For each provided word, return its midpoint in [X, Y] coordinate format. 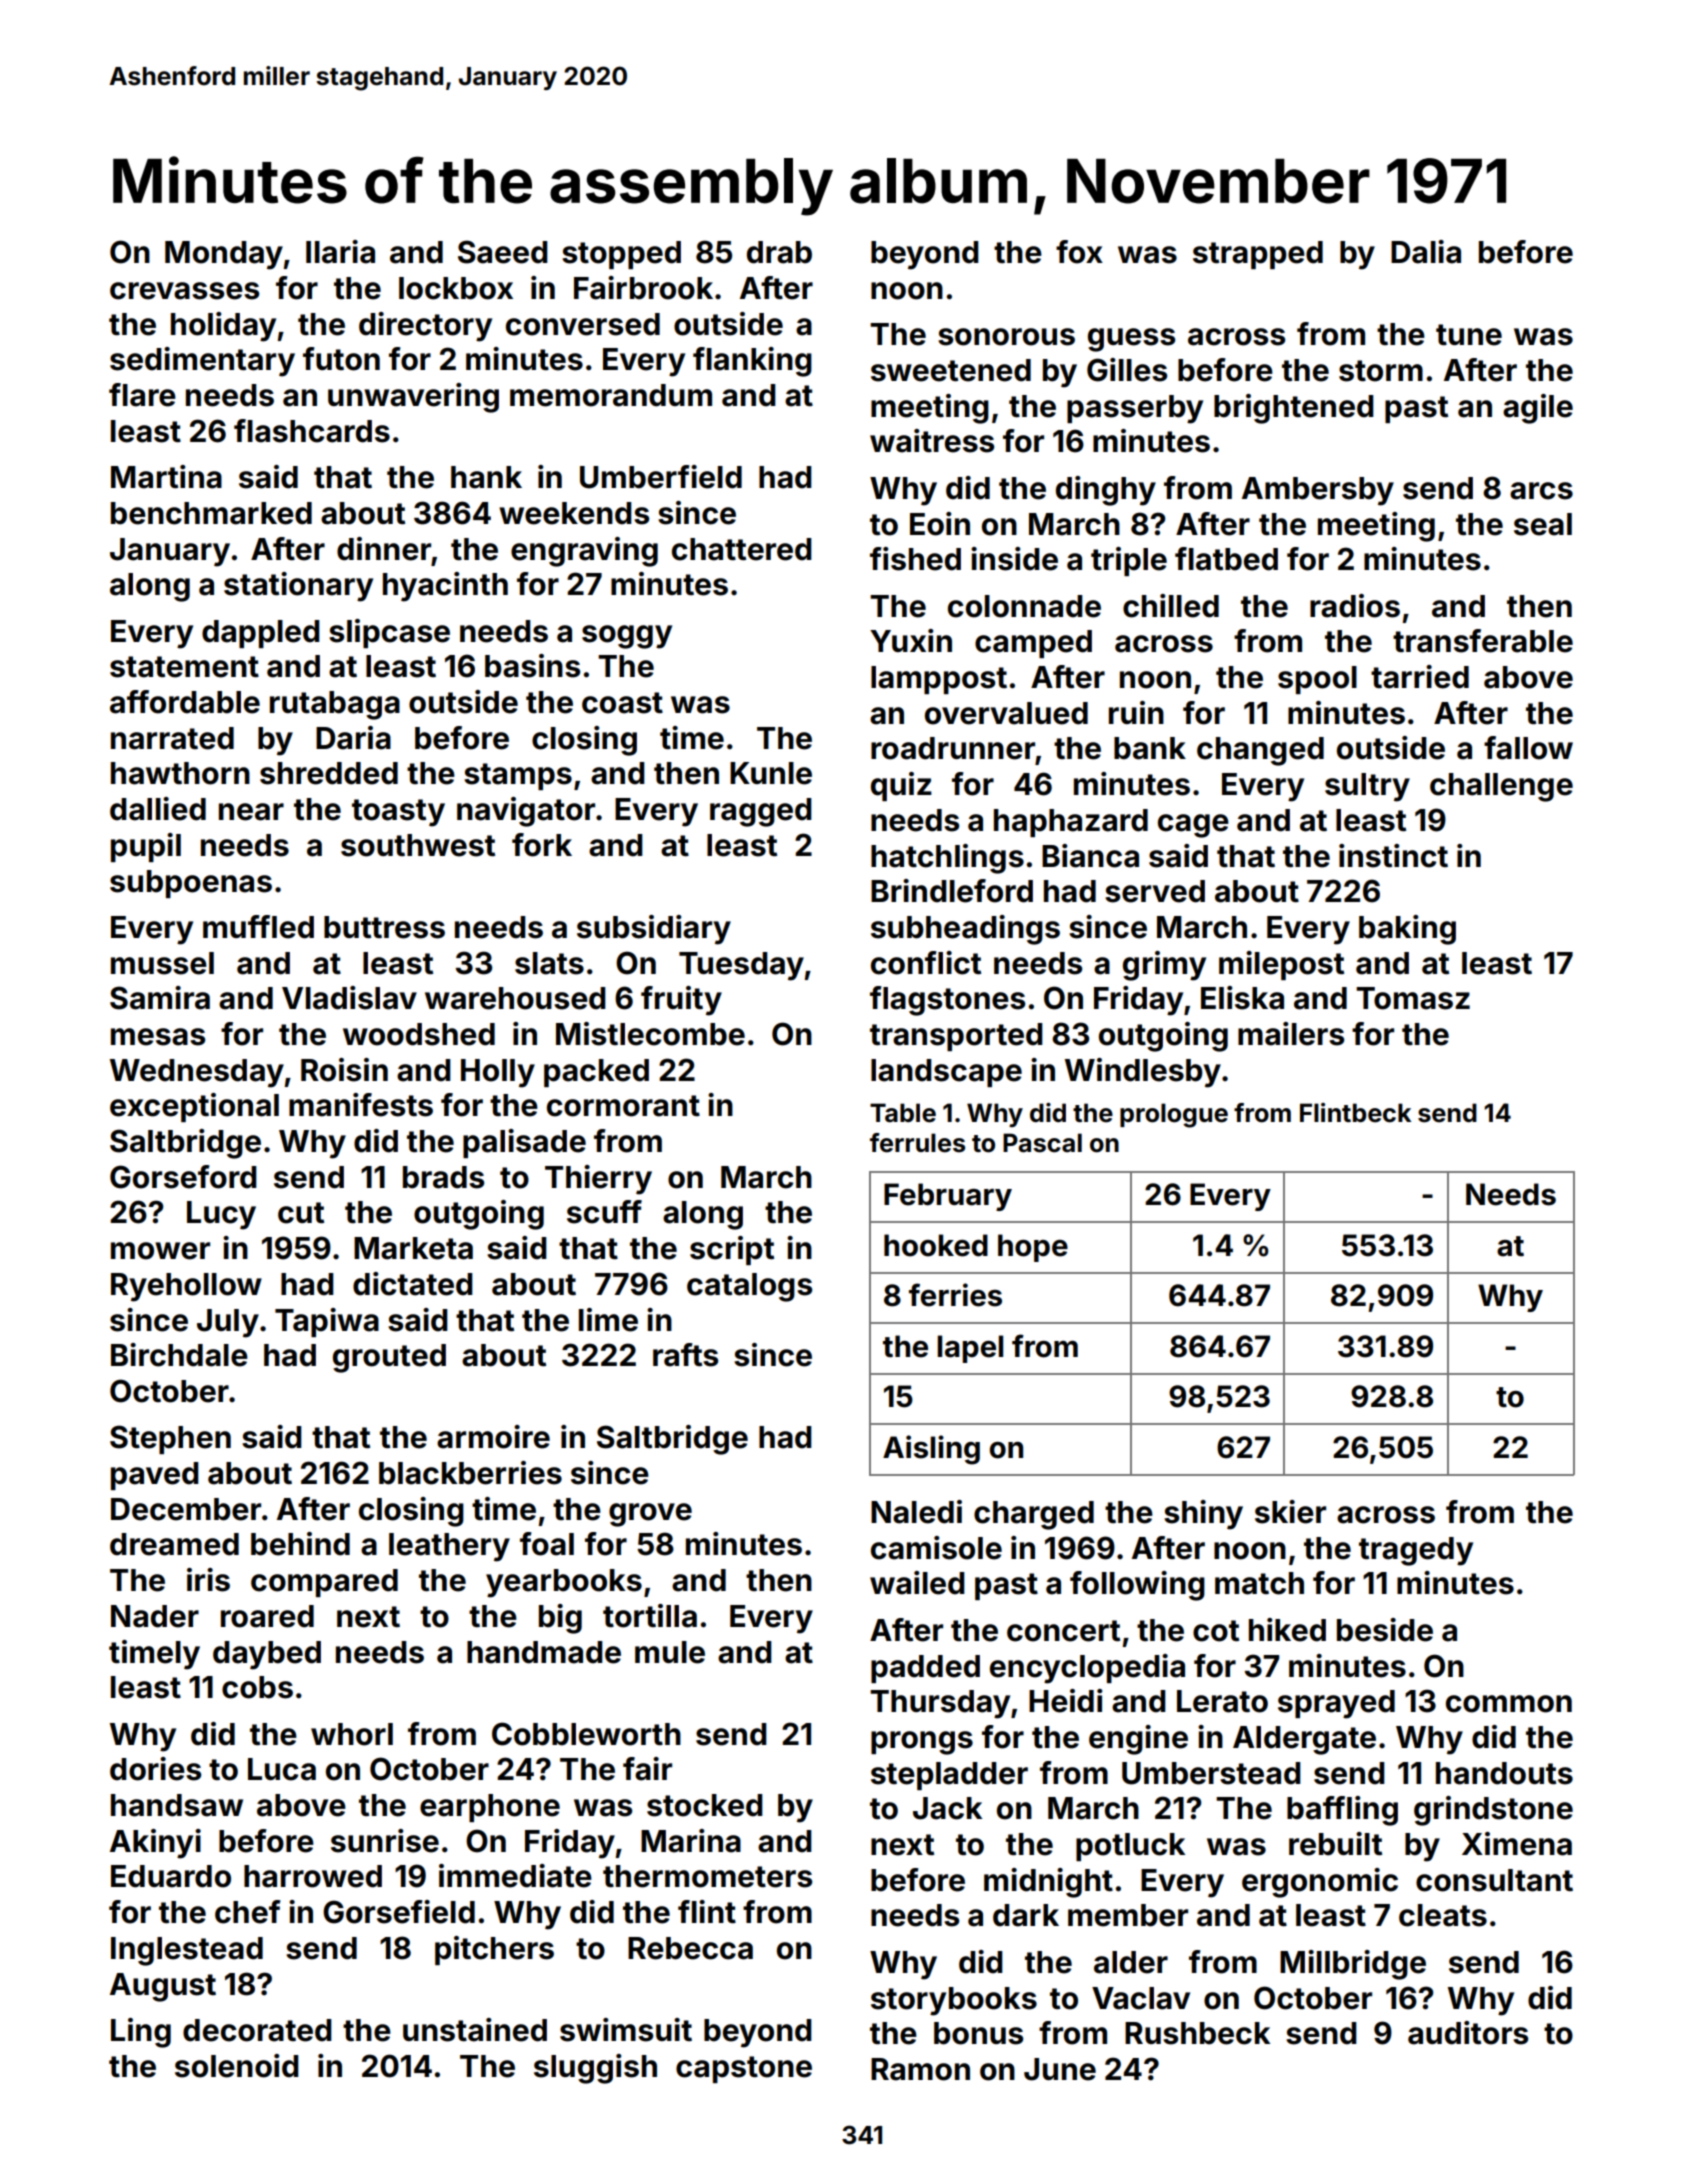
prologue [1174, 1115]
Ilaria [340, 252]
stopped [621, 255]
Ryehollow [186, 1287]
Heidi [1065, 1701]
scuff [604, 1212]
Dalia [1426, 252]
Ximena [1517, 1844]
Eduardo [171, 1876]
